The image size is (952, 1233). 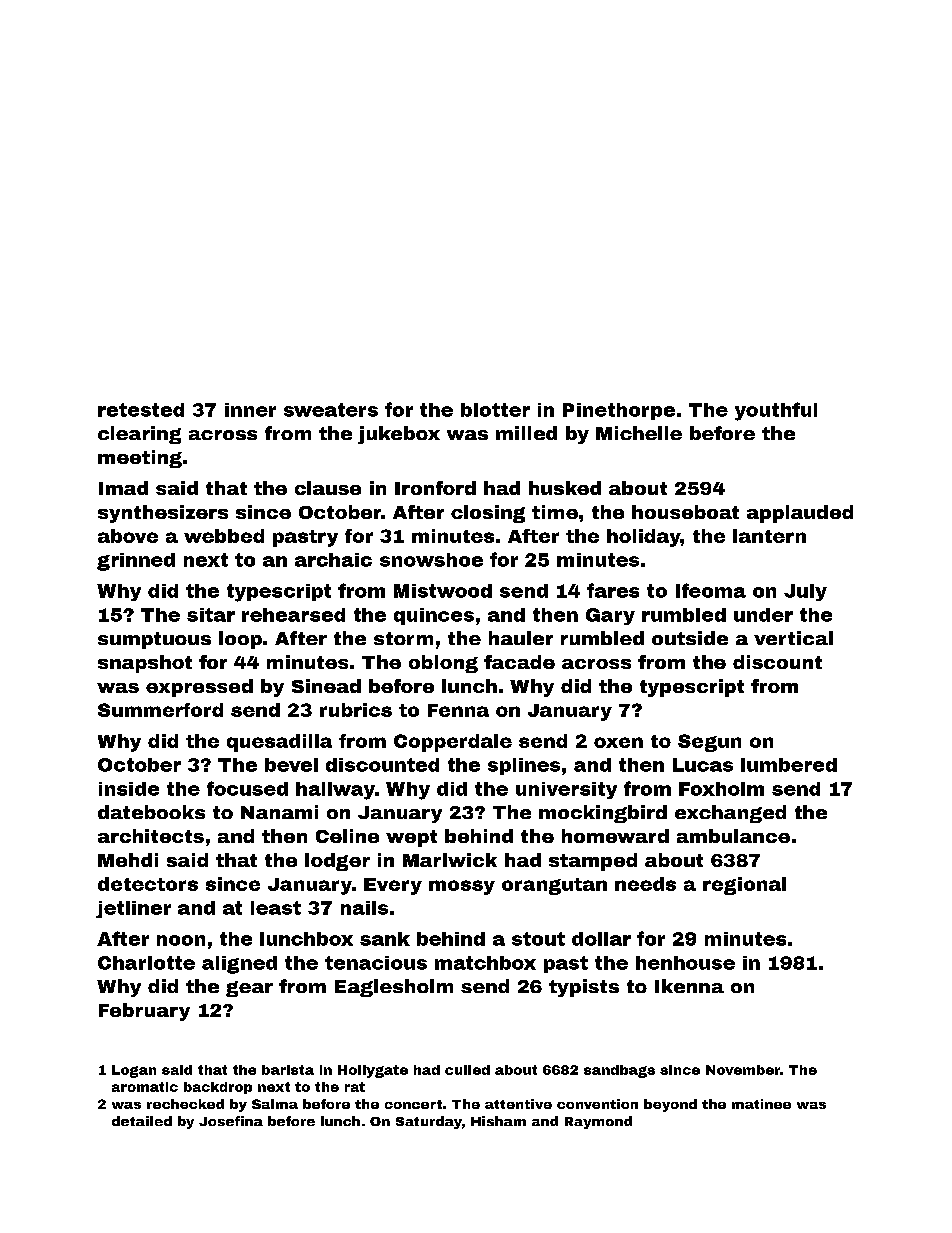 What do you see at coordinates (224, 536) in the document?
I see `webbed` at bounding box center [224, 536].
